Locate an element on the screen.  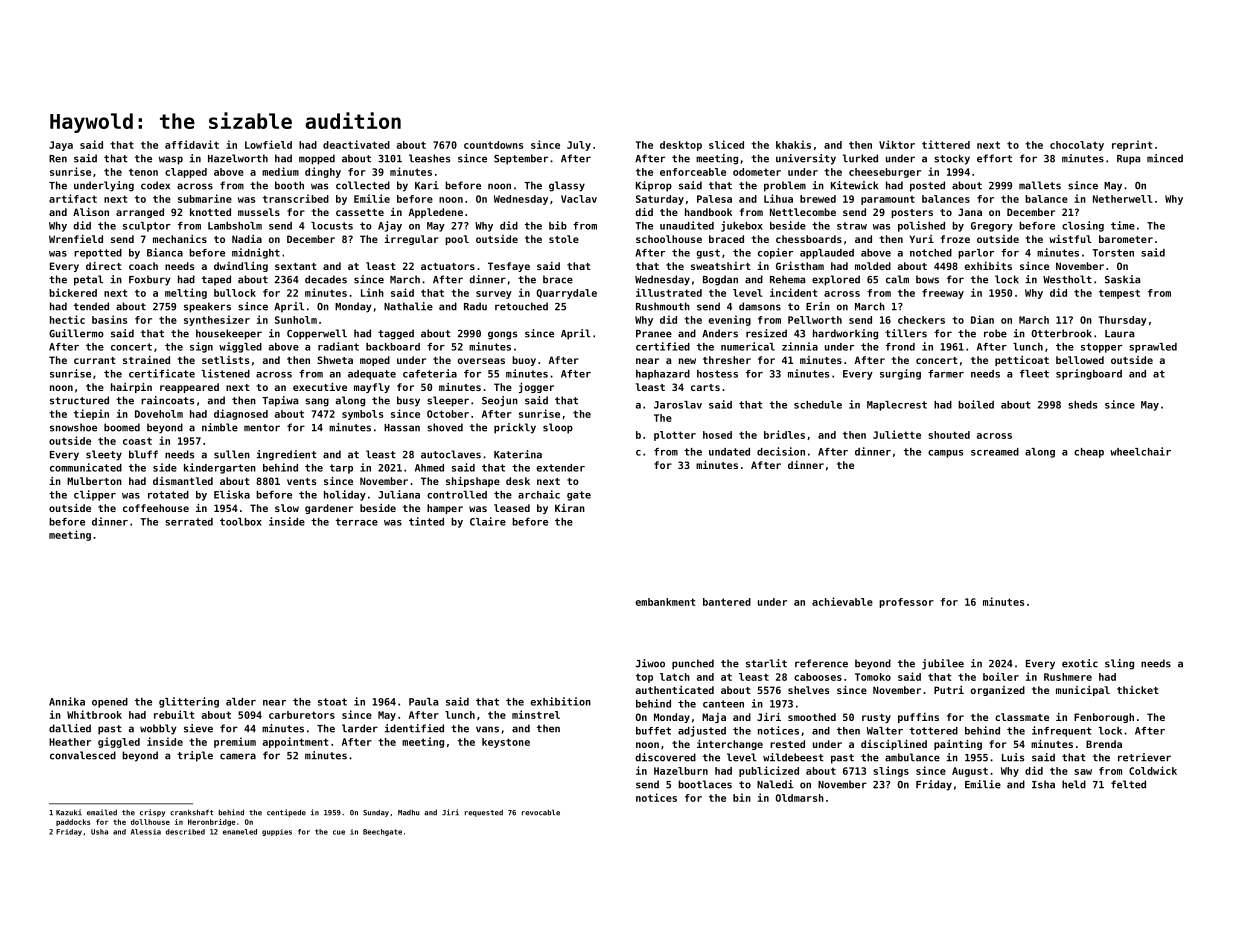
coffeehouse is located at coordinates (156, 508).
